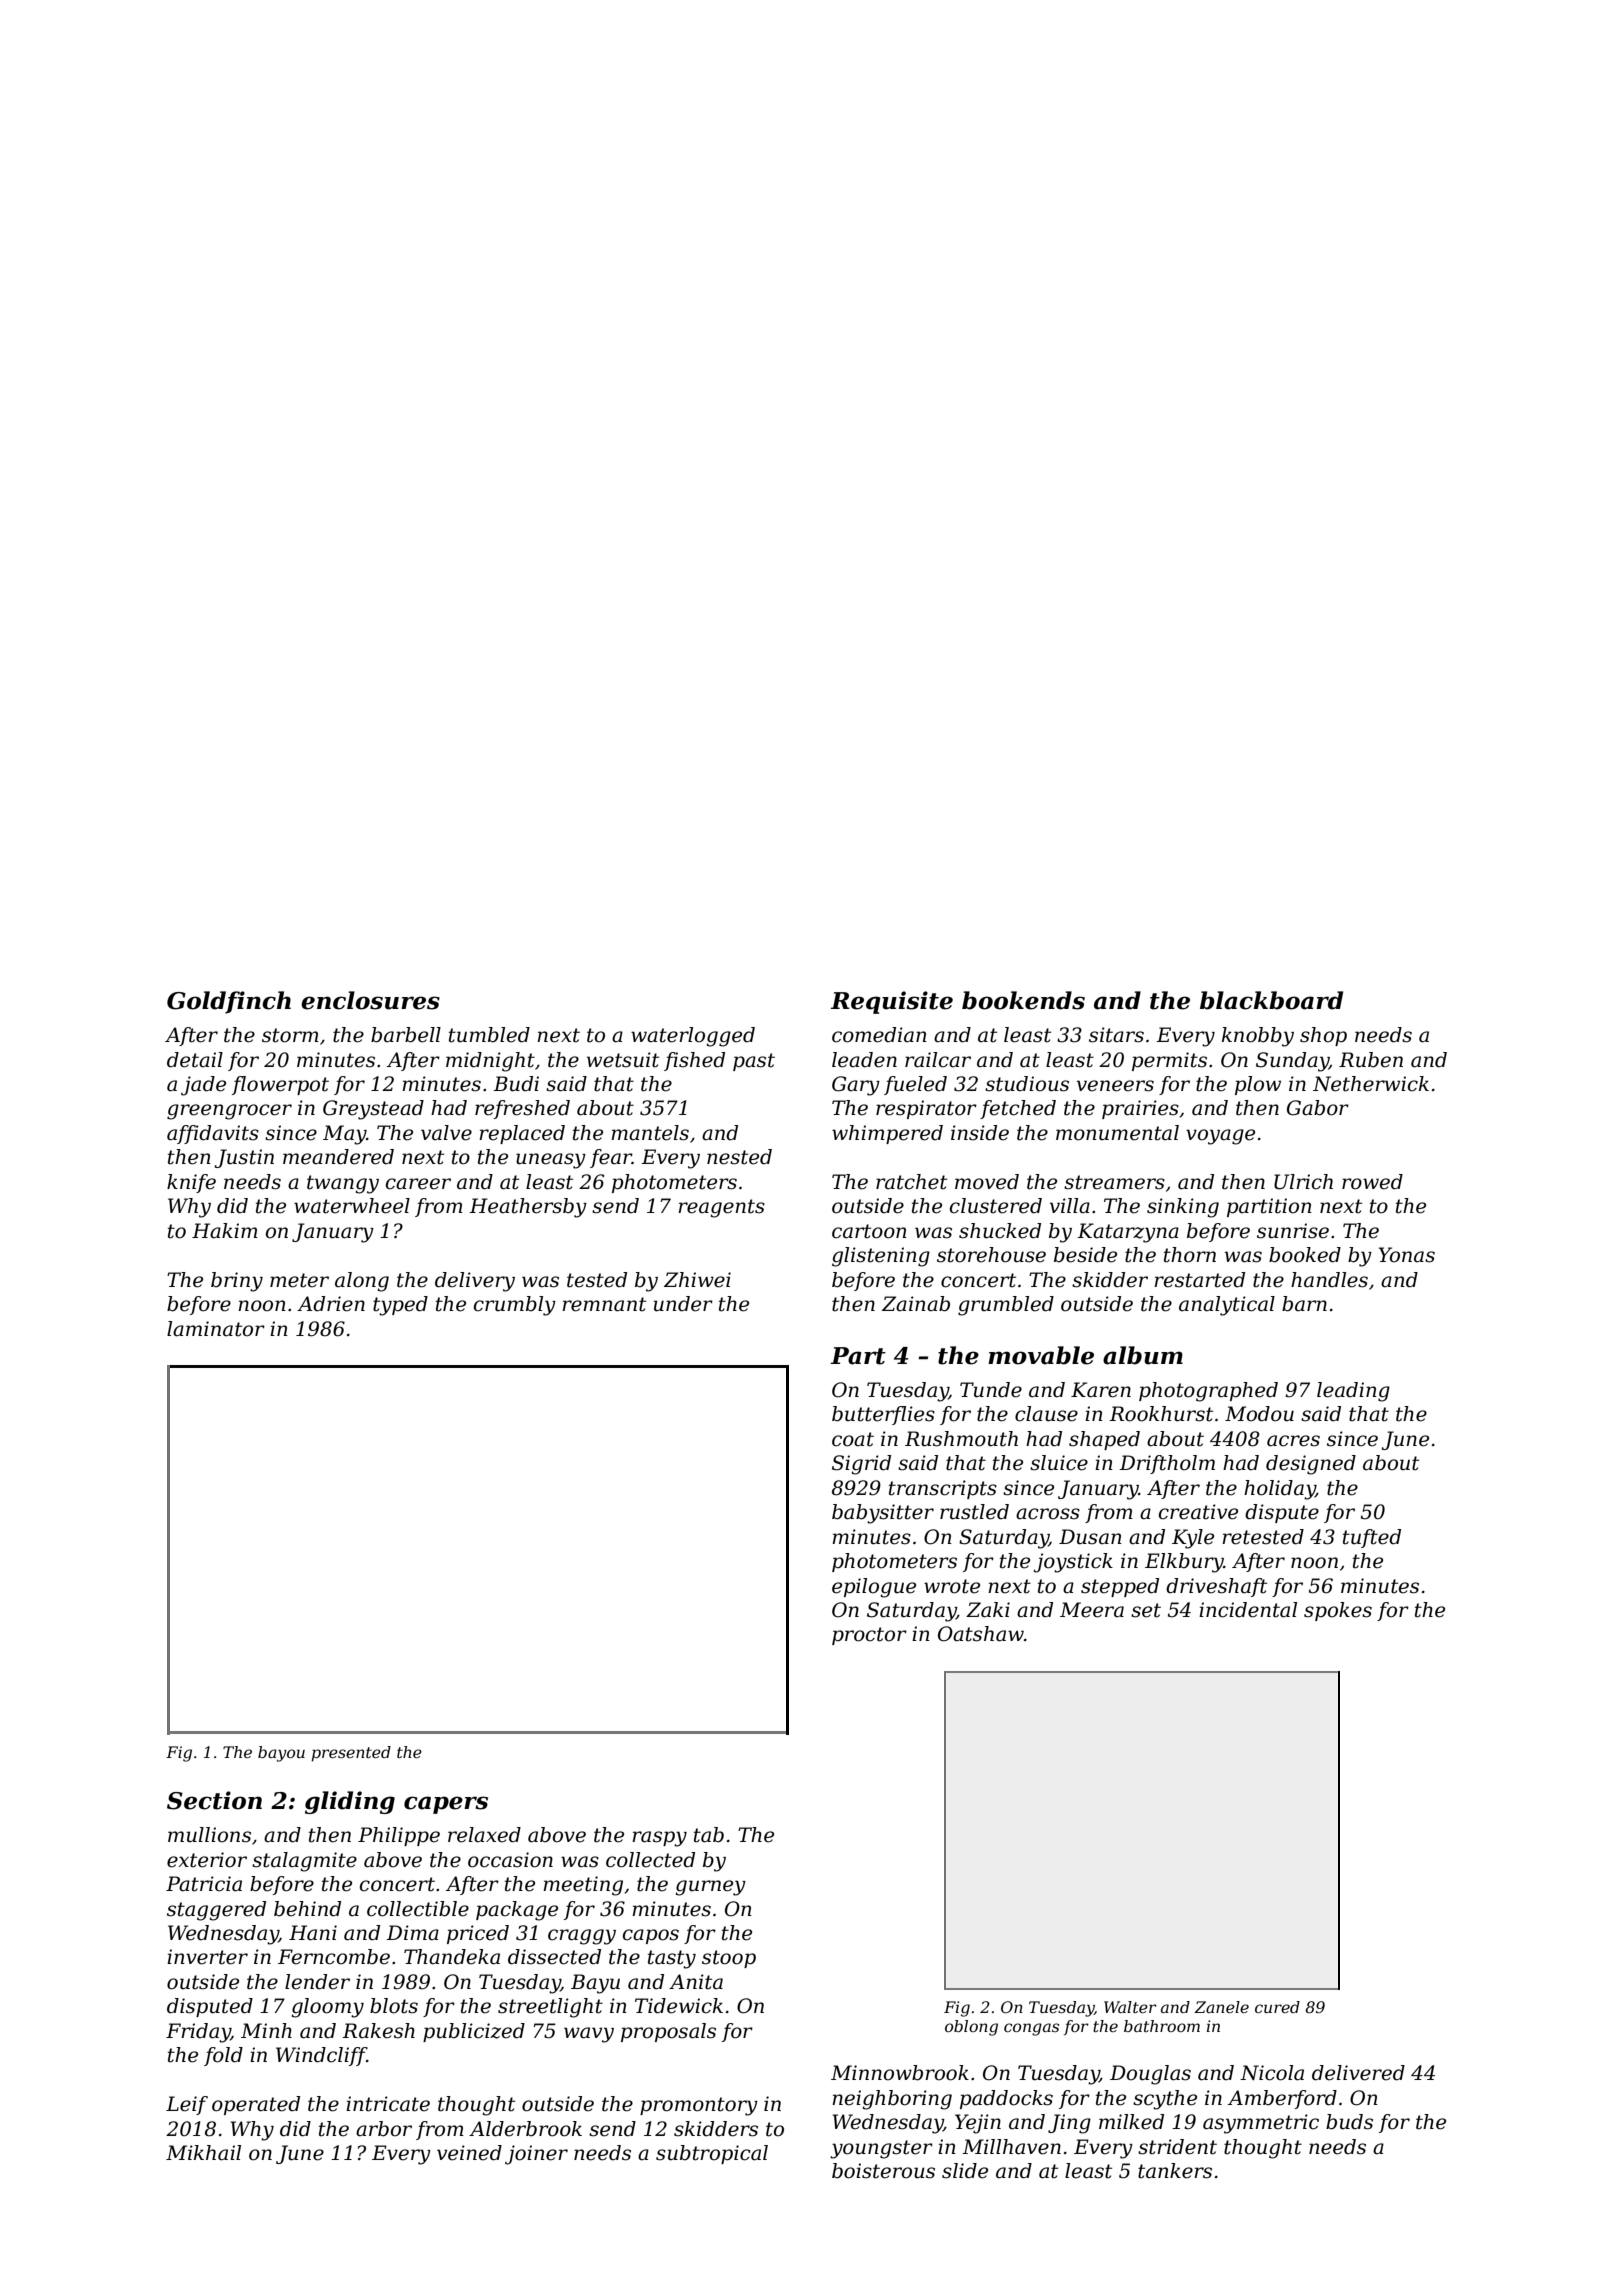 This image has width=1620, height=2292. I want to click on veined, so click(469, 2153).
